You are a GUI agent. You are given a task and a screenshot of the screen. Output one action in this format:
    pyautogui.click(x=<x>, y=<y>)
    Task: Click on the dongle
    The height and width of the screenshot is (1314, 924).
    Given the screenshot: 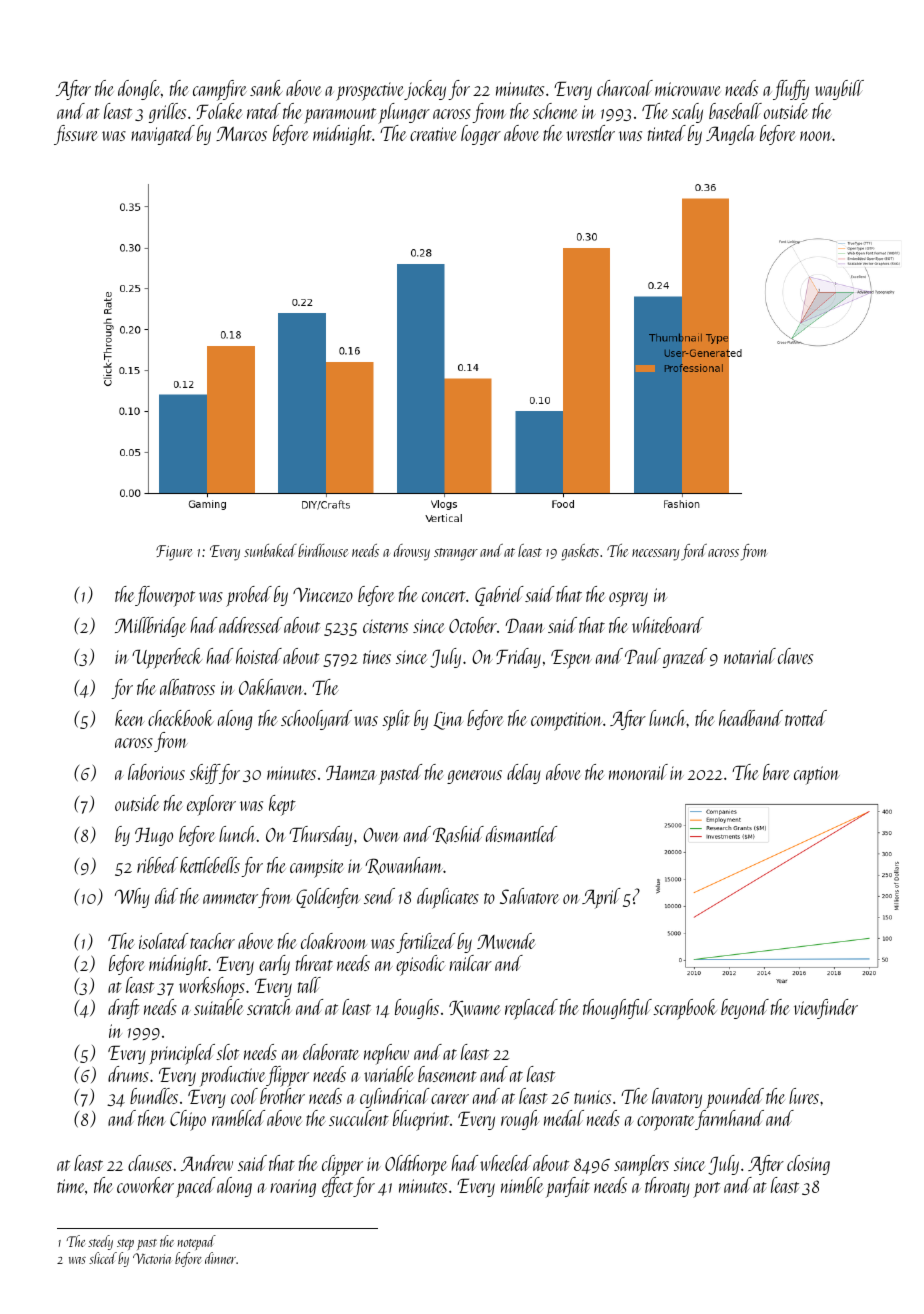 What is the action you would take?
    pyautogui.click(x=139, y=90)
